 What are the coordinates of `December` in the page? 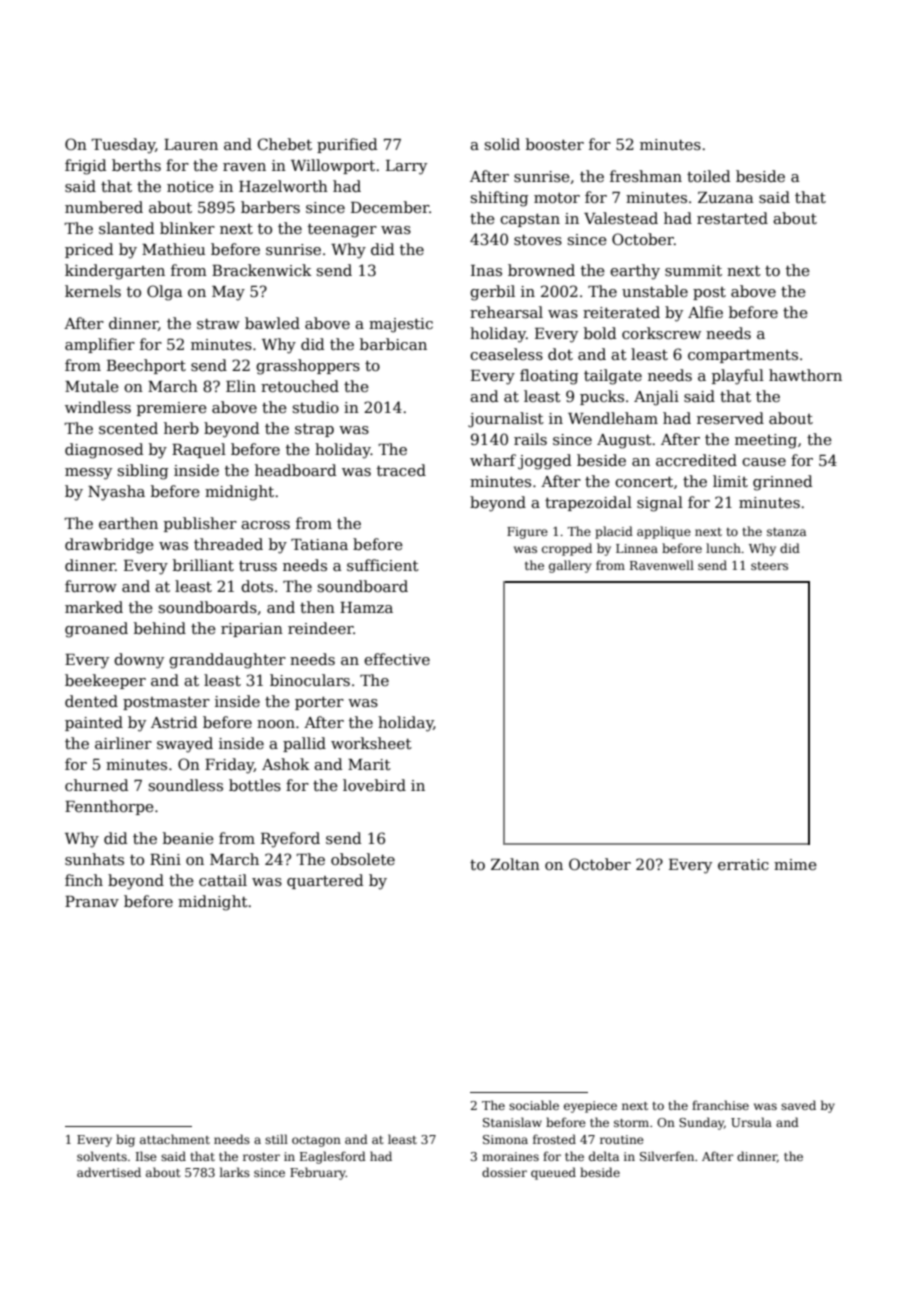 It's located at (390, 207).
